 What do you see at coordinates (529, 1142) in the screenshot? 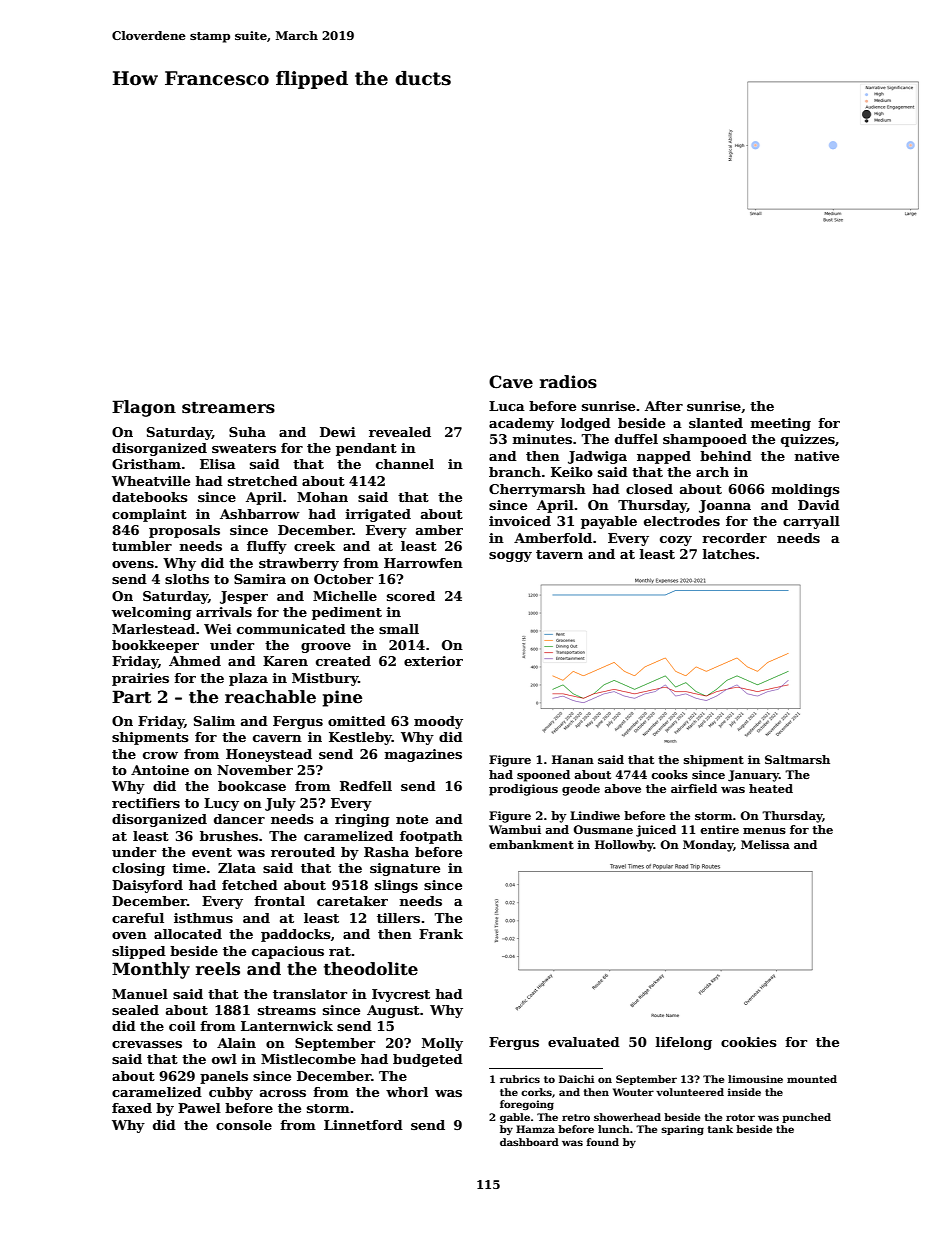
I see `dashboard` at bounding box center [529, 1142].
